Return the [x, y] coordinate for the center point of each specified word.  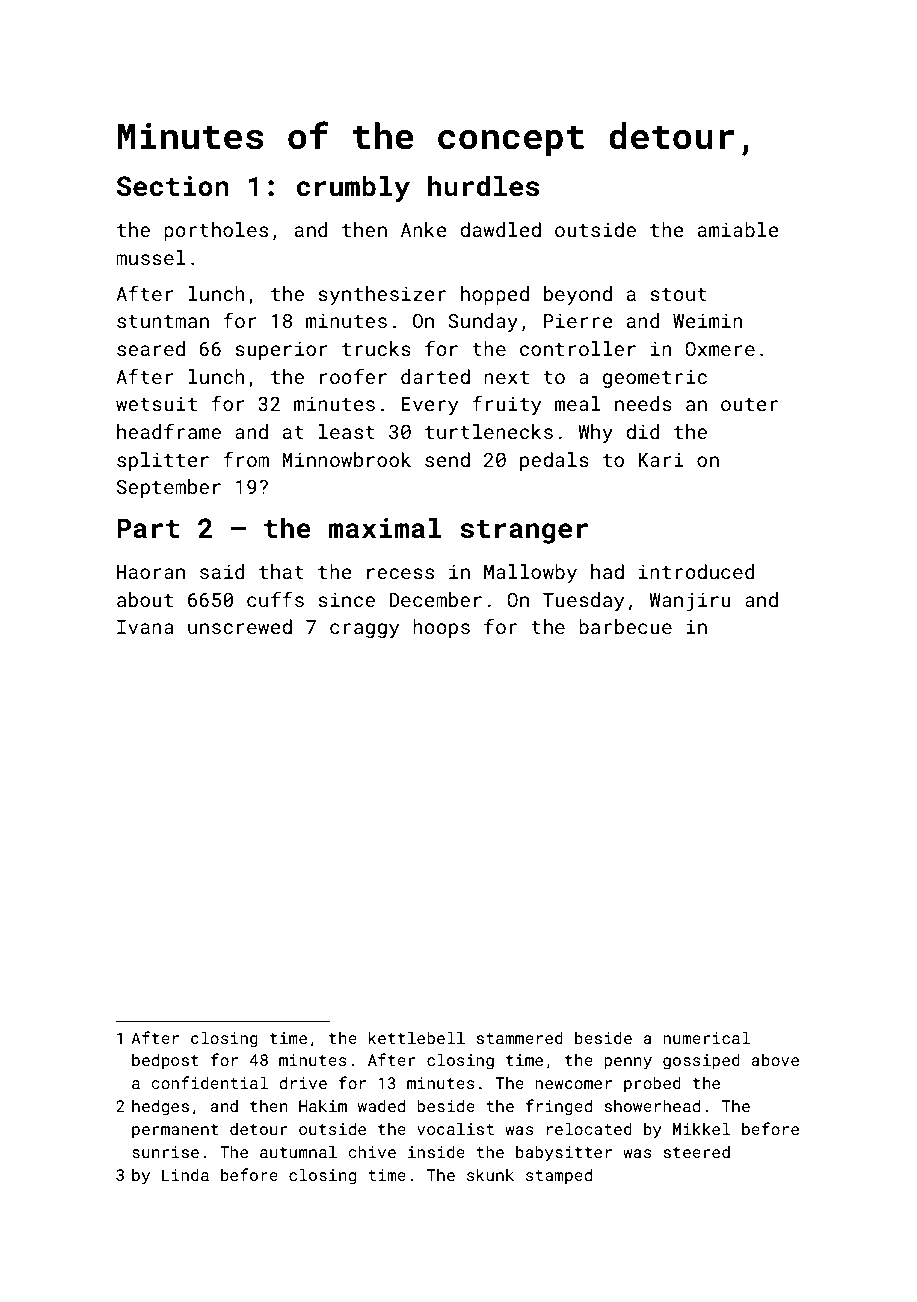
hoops [441, 628]
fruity [506, 405]
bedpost [165, 1061]
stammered [520, 1037]
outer [749, 404]
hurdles [483, 186]
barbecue [625, 626]
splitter [163, 461]
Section [173, 186]
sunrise [165, 1152]
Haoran [151, 572]
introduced [696, 571]
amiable [738, 229]
